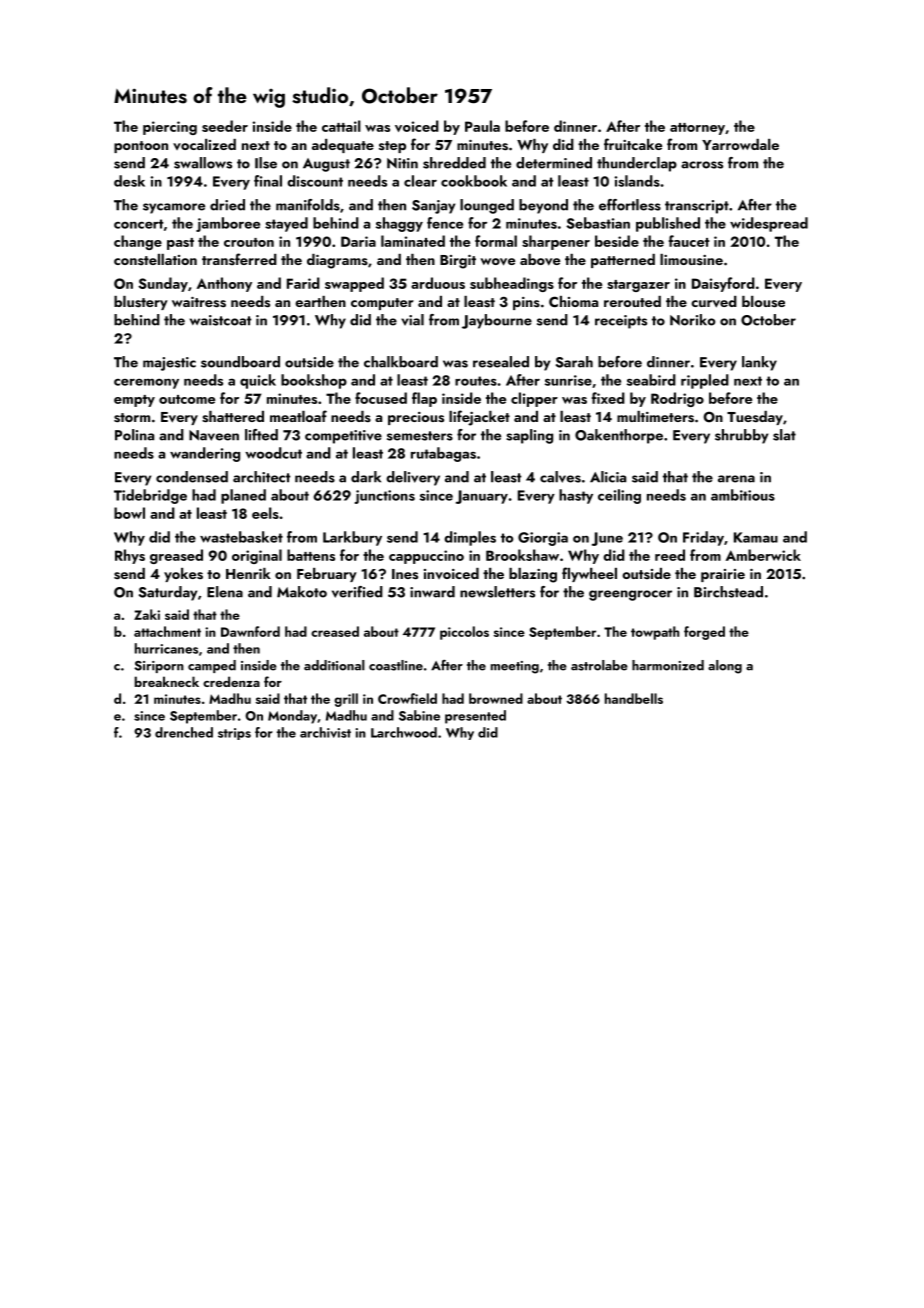 The height and width of the screenshot is (1308, 924). Describe the element at coordinates (482, 126) in the screenshot. I see `Paula` at that location.
